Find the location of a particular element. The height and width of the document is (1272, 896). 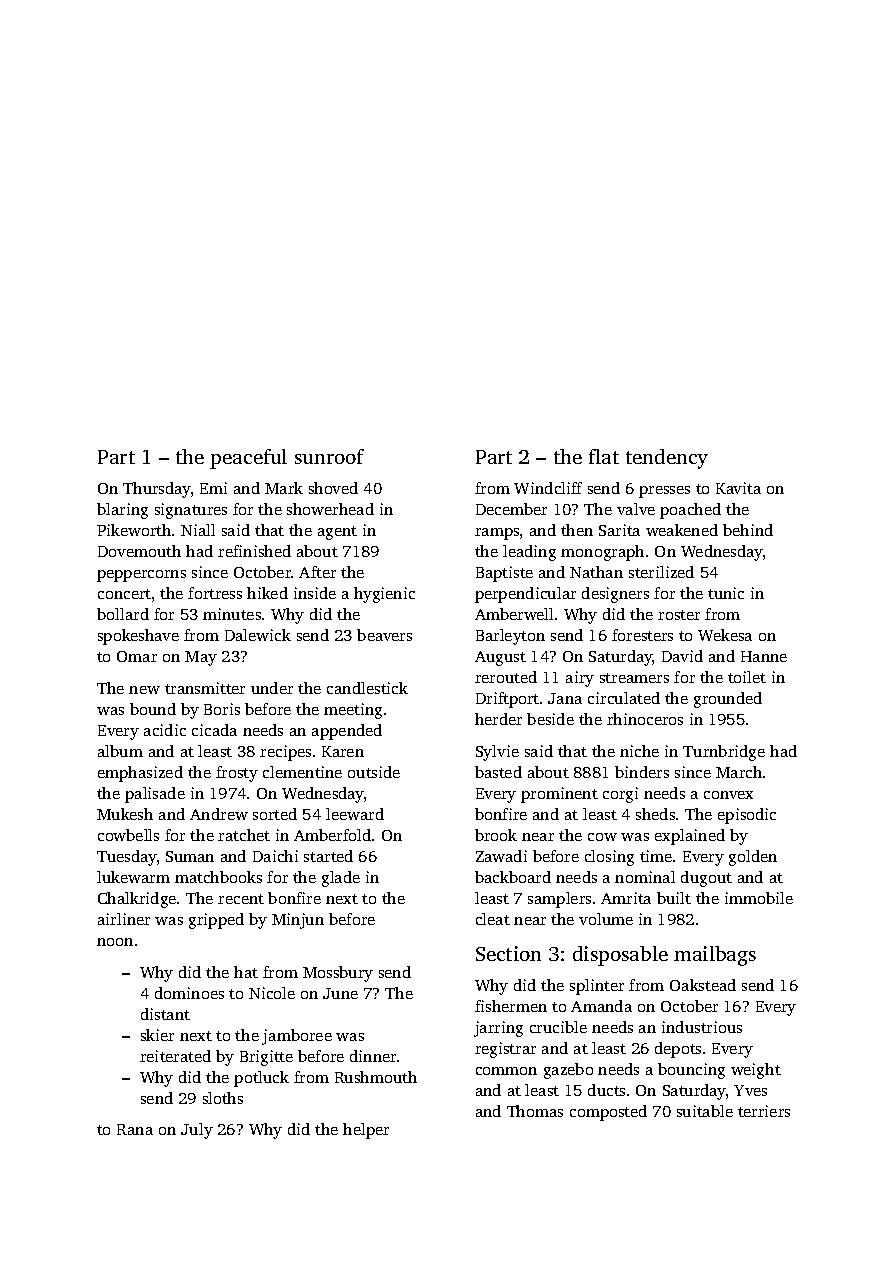

flat is located at coordinates (604, 456).
